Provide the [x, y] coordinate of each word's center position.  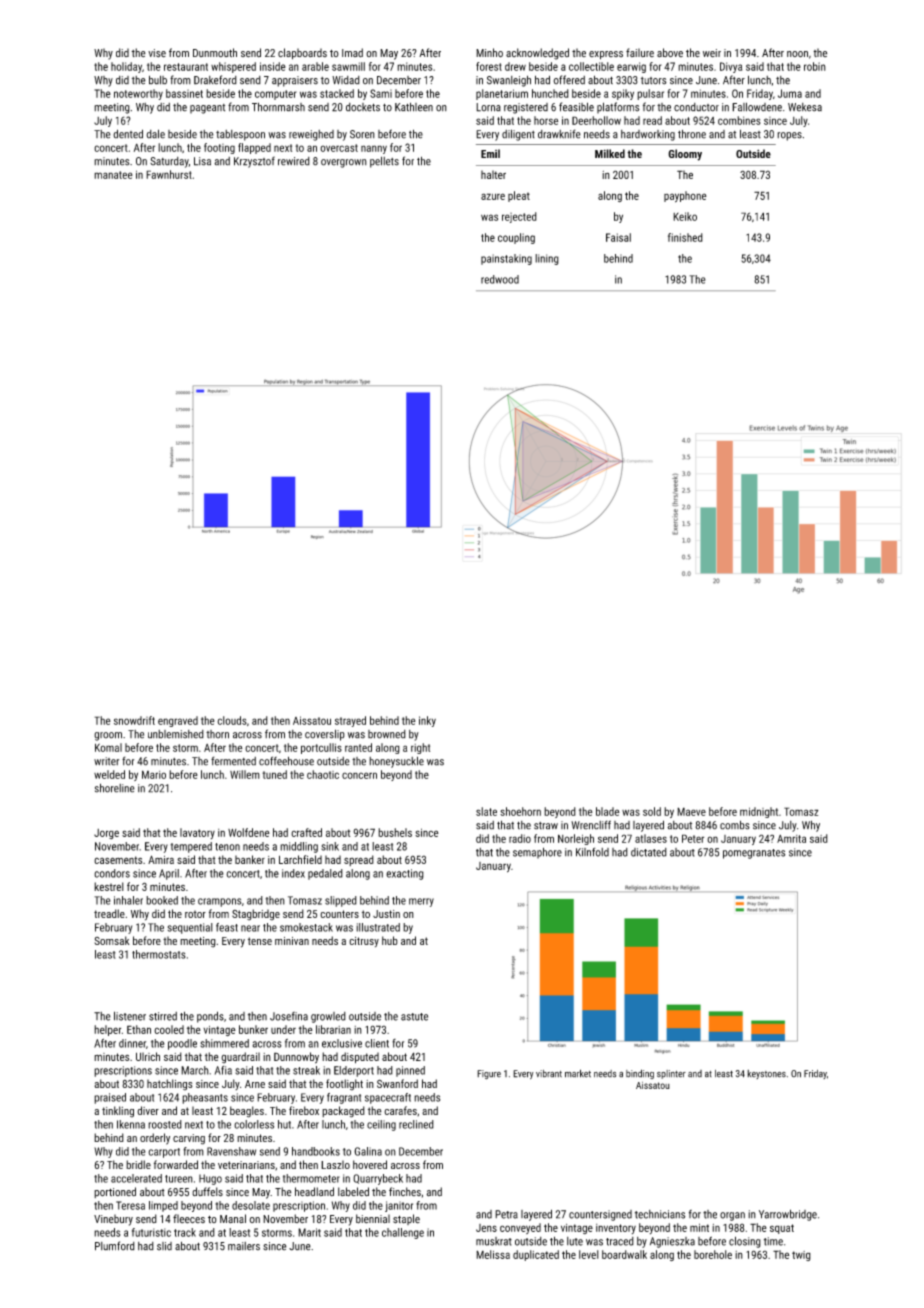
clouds [232, 720]
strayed [350, 721]
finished [685, 237]
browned [387, 734]
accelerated [136, 1178]
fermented [233, 761]
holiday [126, 67]
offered [569, 80]
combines [739, 120]
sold [652, 811]
